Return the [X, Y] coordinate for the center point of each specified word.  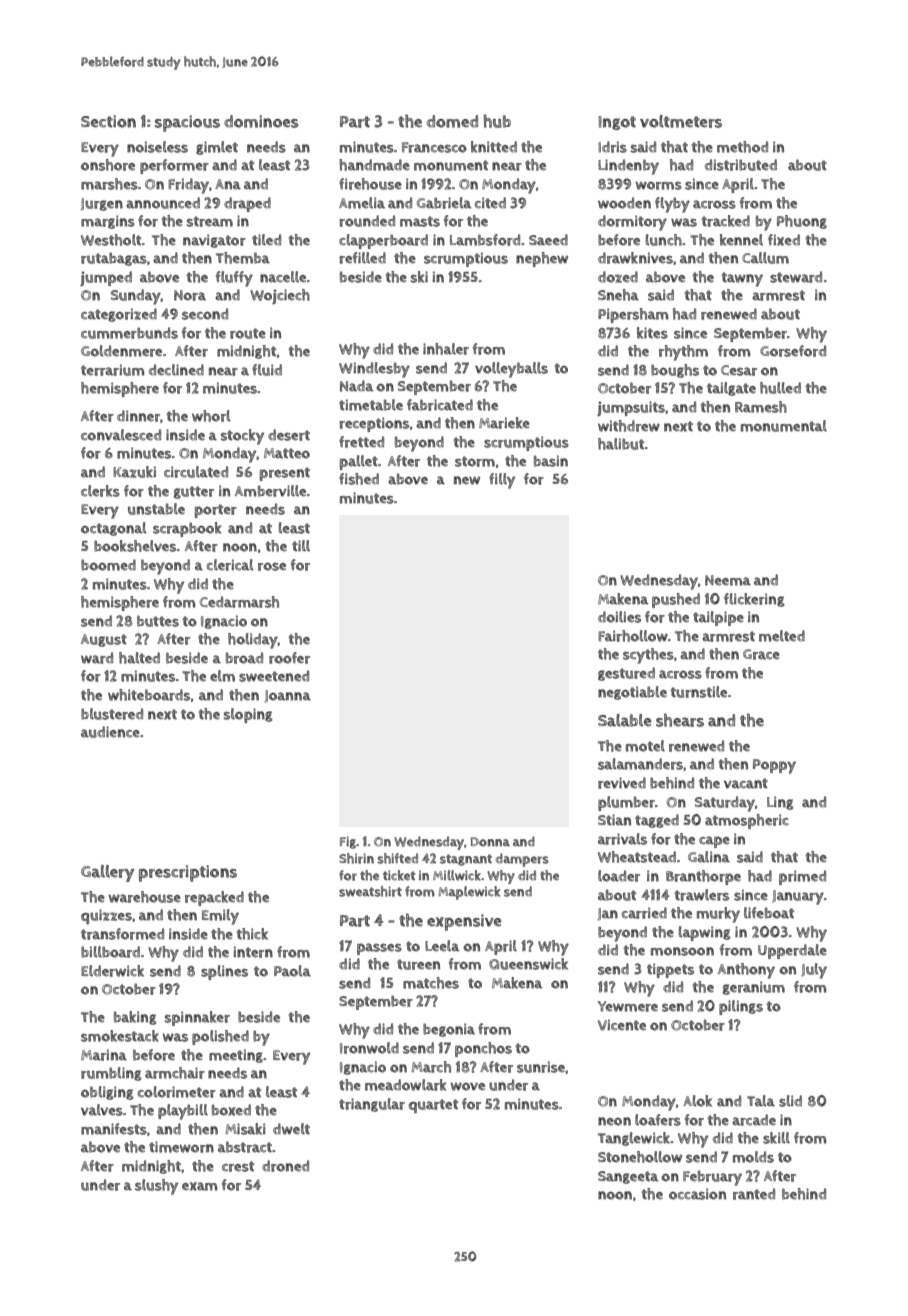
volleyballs [511, 370]
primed [802, 877]
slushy [156, 1187]
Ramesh [761, 407]
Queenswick [528, 964]
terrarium [112, 370]
